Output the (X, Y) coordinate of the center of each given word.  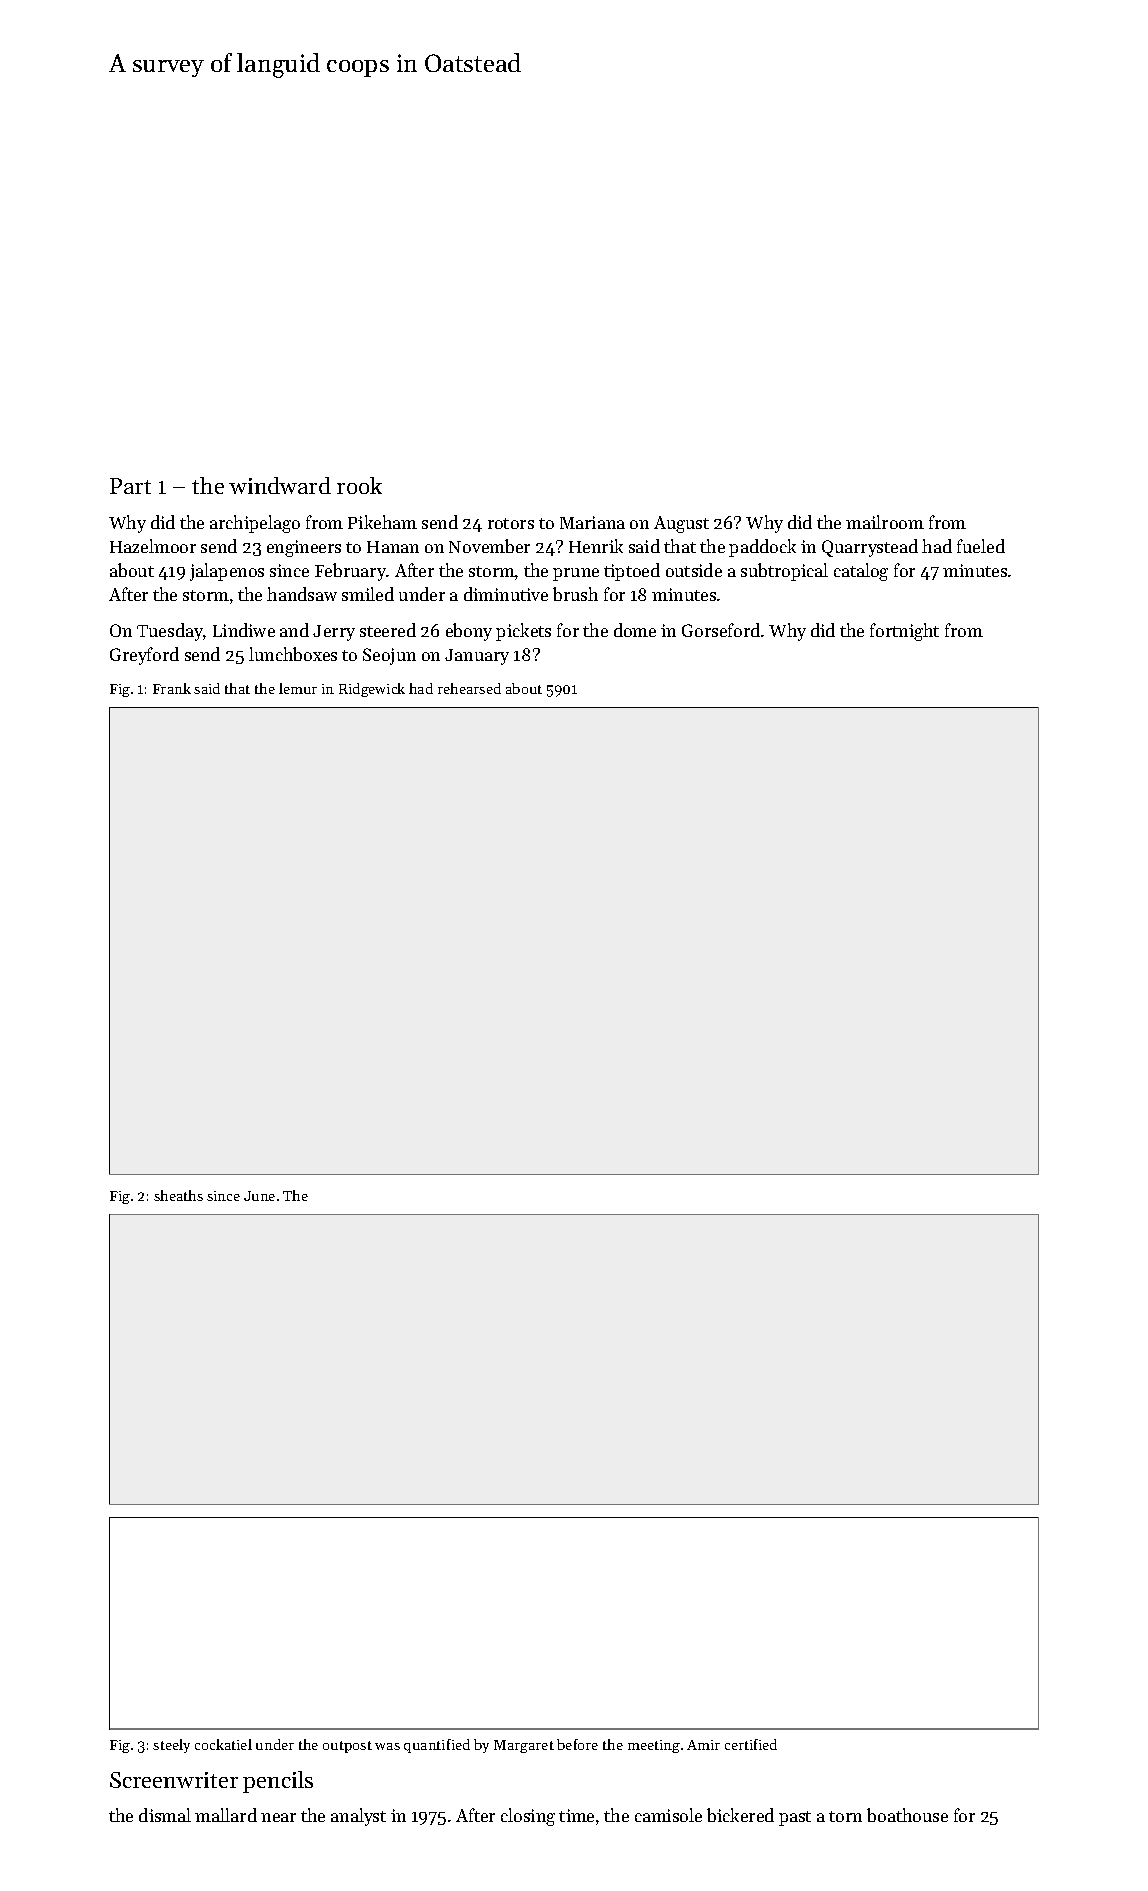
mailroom (885, 522)
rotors (511, 523)
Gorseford (721, 630)
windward (280, 485)
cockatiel (223, 1744)
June (259, 1196)
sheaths (178, 1195)
